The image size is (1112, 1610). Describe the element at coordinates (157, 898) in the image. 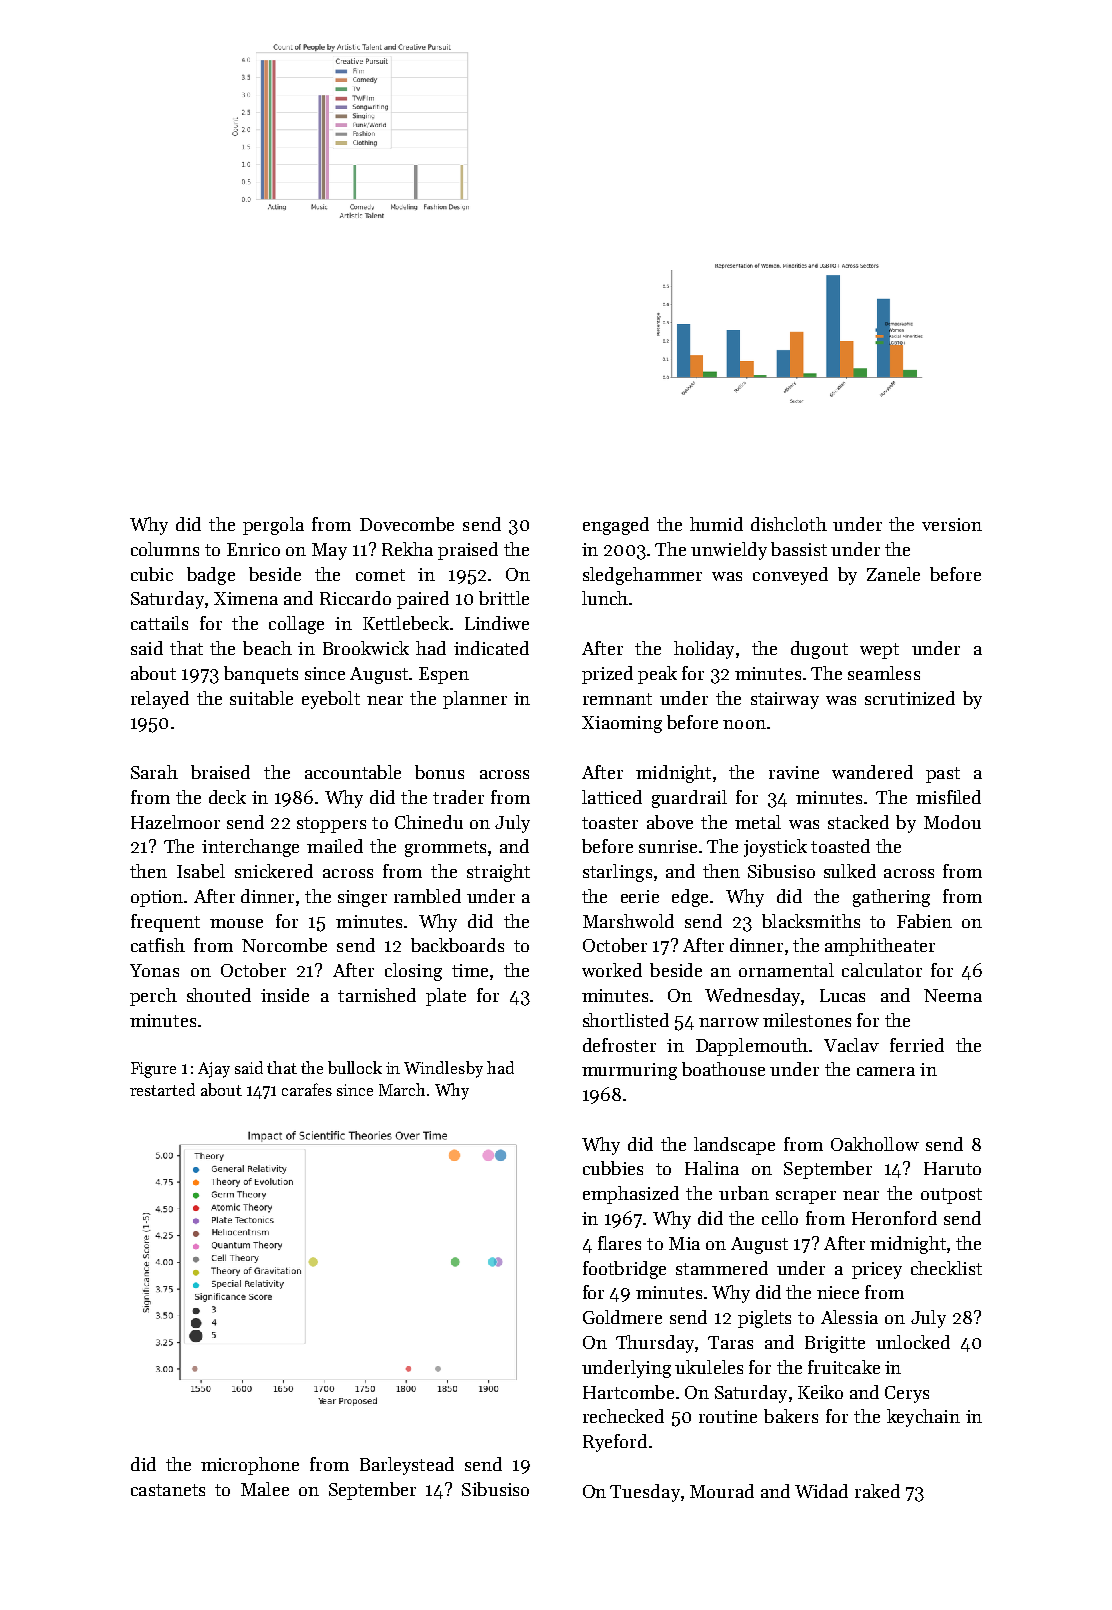

I see `option` at that location.
